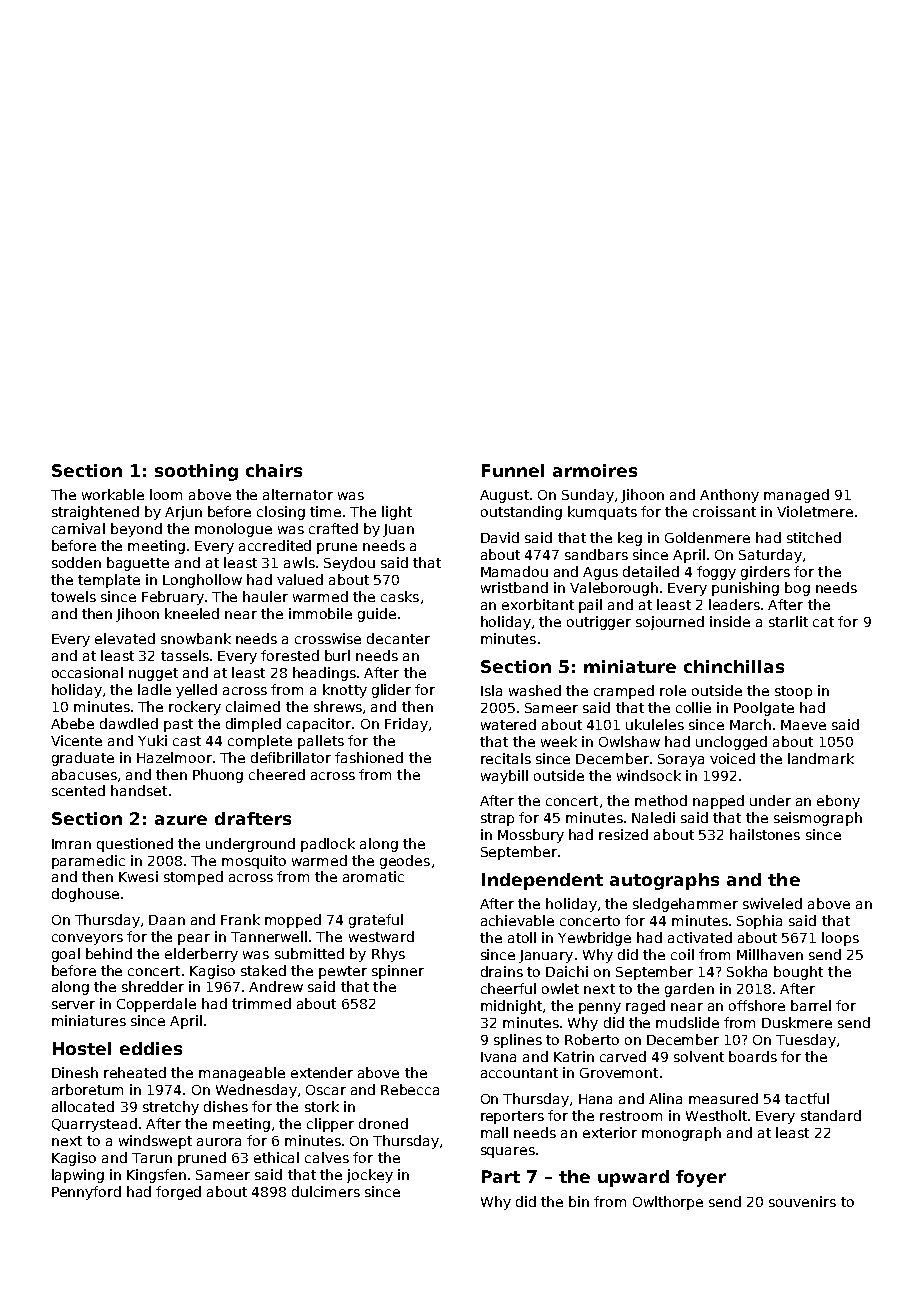 The image size is (924, 1308). Describe the element at coordinates (85, 895) in the document. I see `doghouse` at that location.
